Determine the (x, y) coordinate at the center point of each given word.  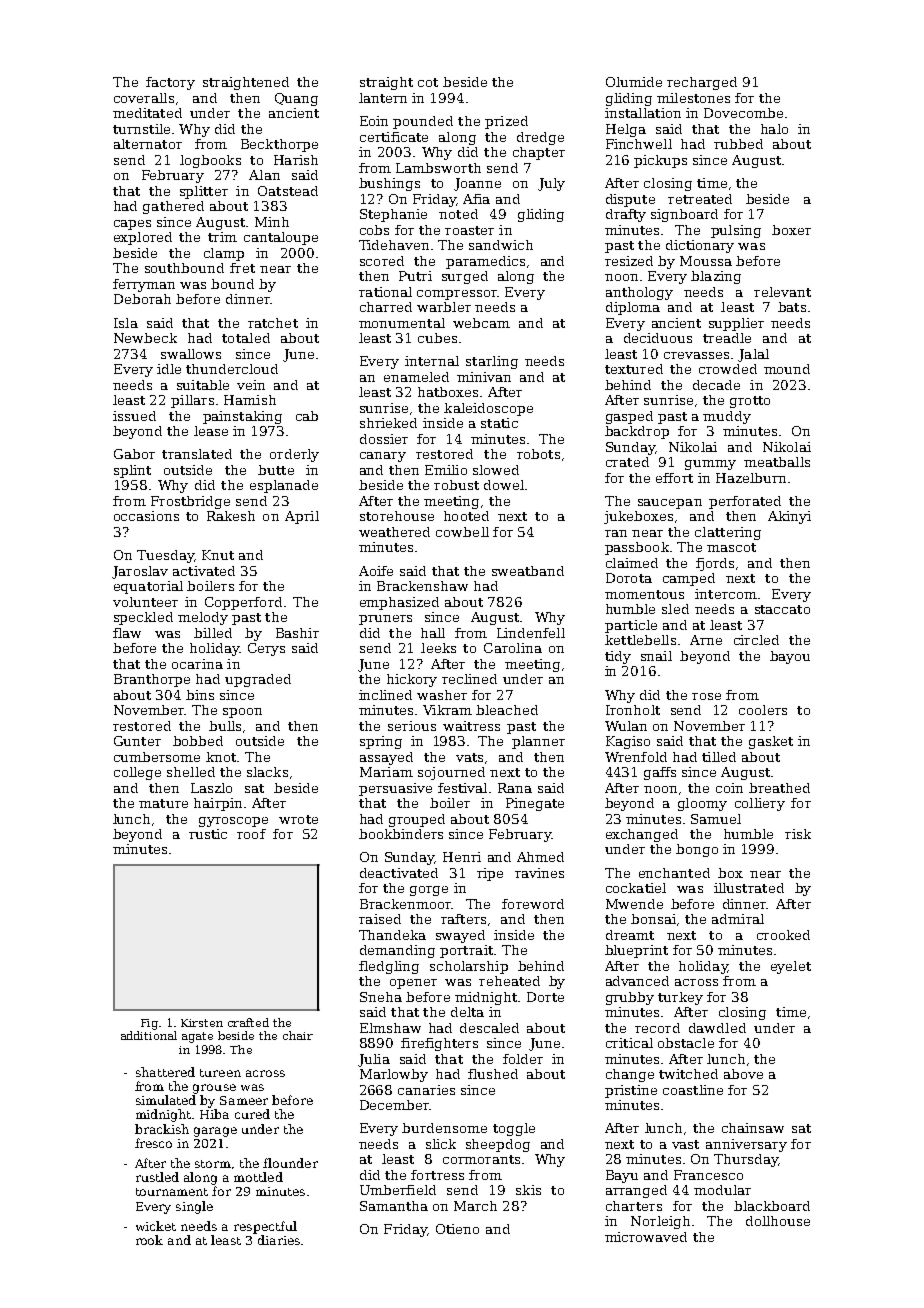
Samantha (394, 1206)
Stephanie (393, 215)
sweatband (528, 571)
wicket (156, 1226)
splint (132, 471)
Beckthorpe (279, 145)
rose (706, 696)
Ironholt (633, 710)
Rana (515, 788)
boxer (791, 230)
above (743, 1074)
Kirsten (202, 1023)
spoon (242, 713)
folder (523, 1059)
